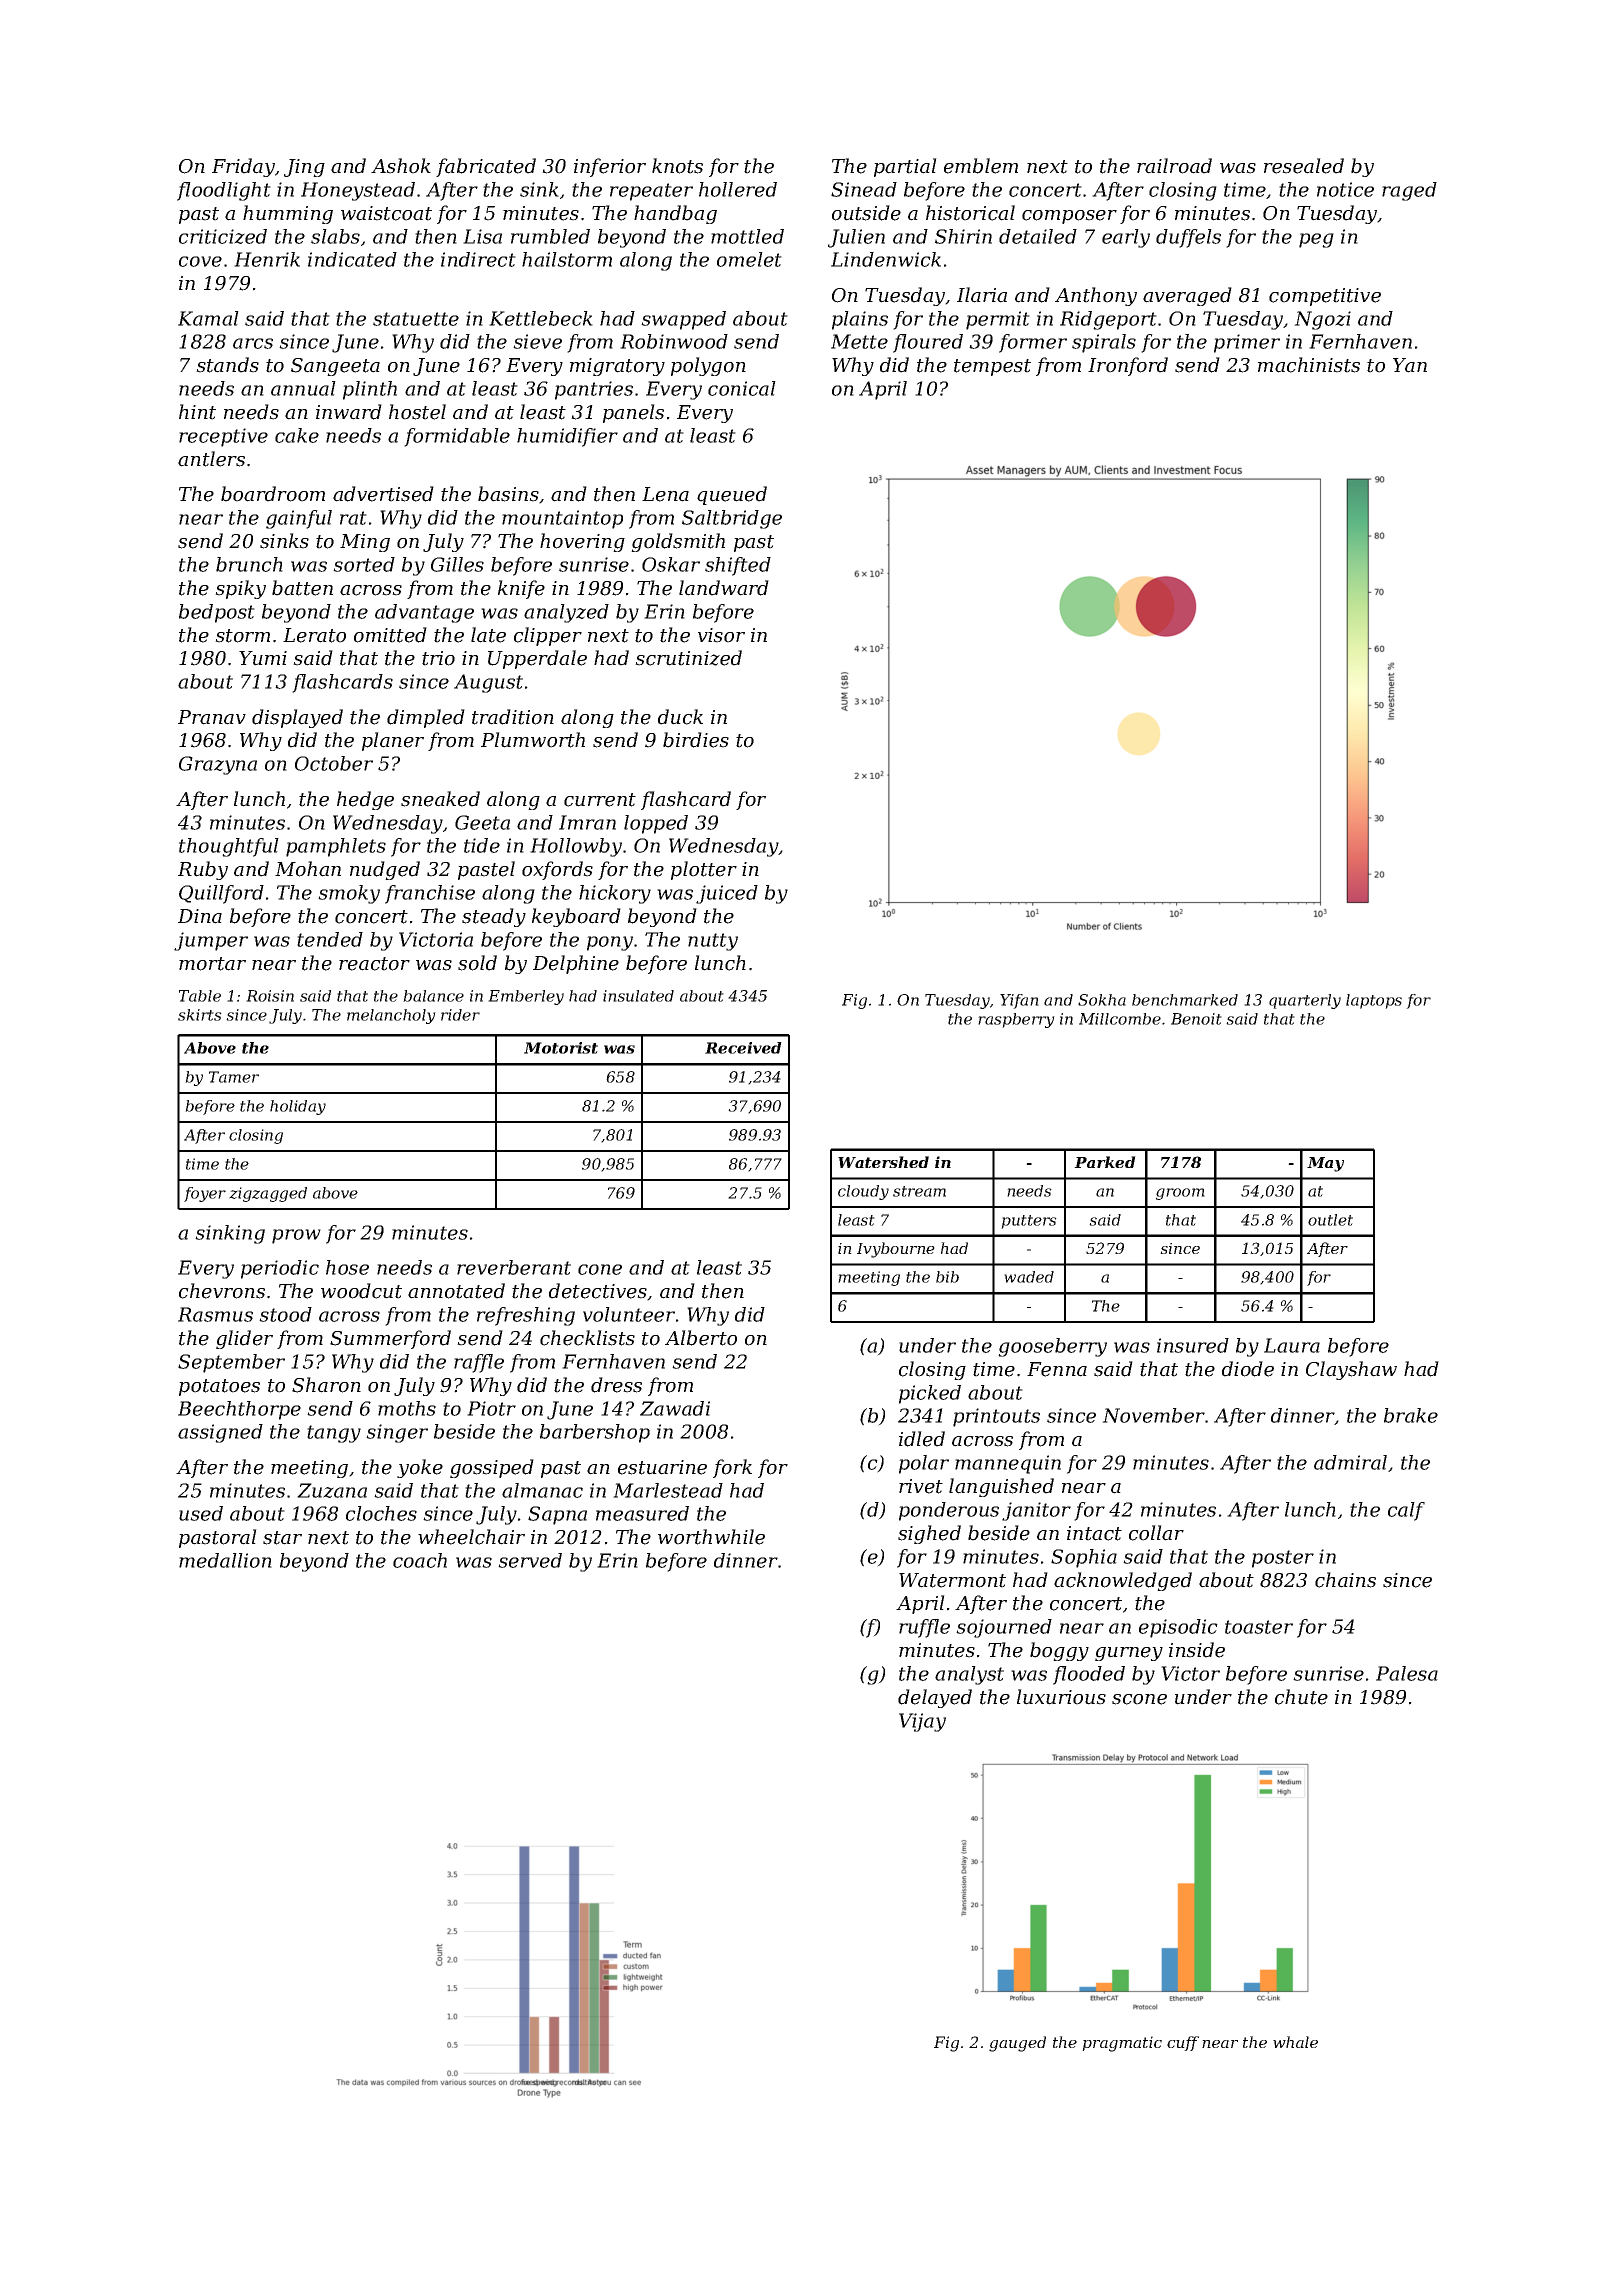 The width and height of the screenshot is (1620, 2292). What do you see at coordinates (304, 168) in the screenshot?
I see `Jing` at bounding box center [304, 168].
